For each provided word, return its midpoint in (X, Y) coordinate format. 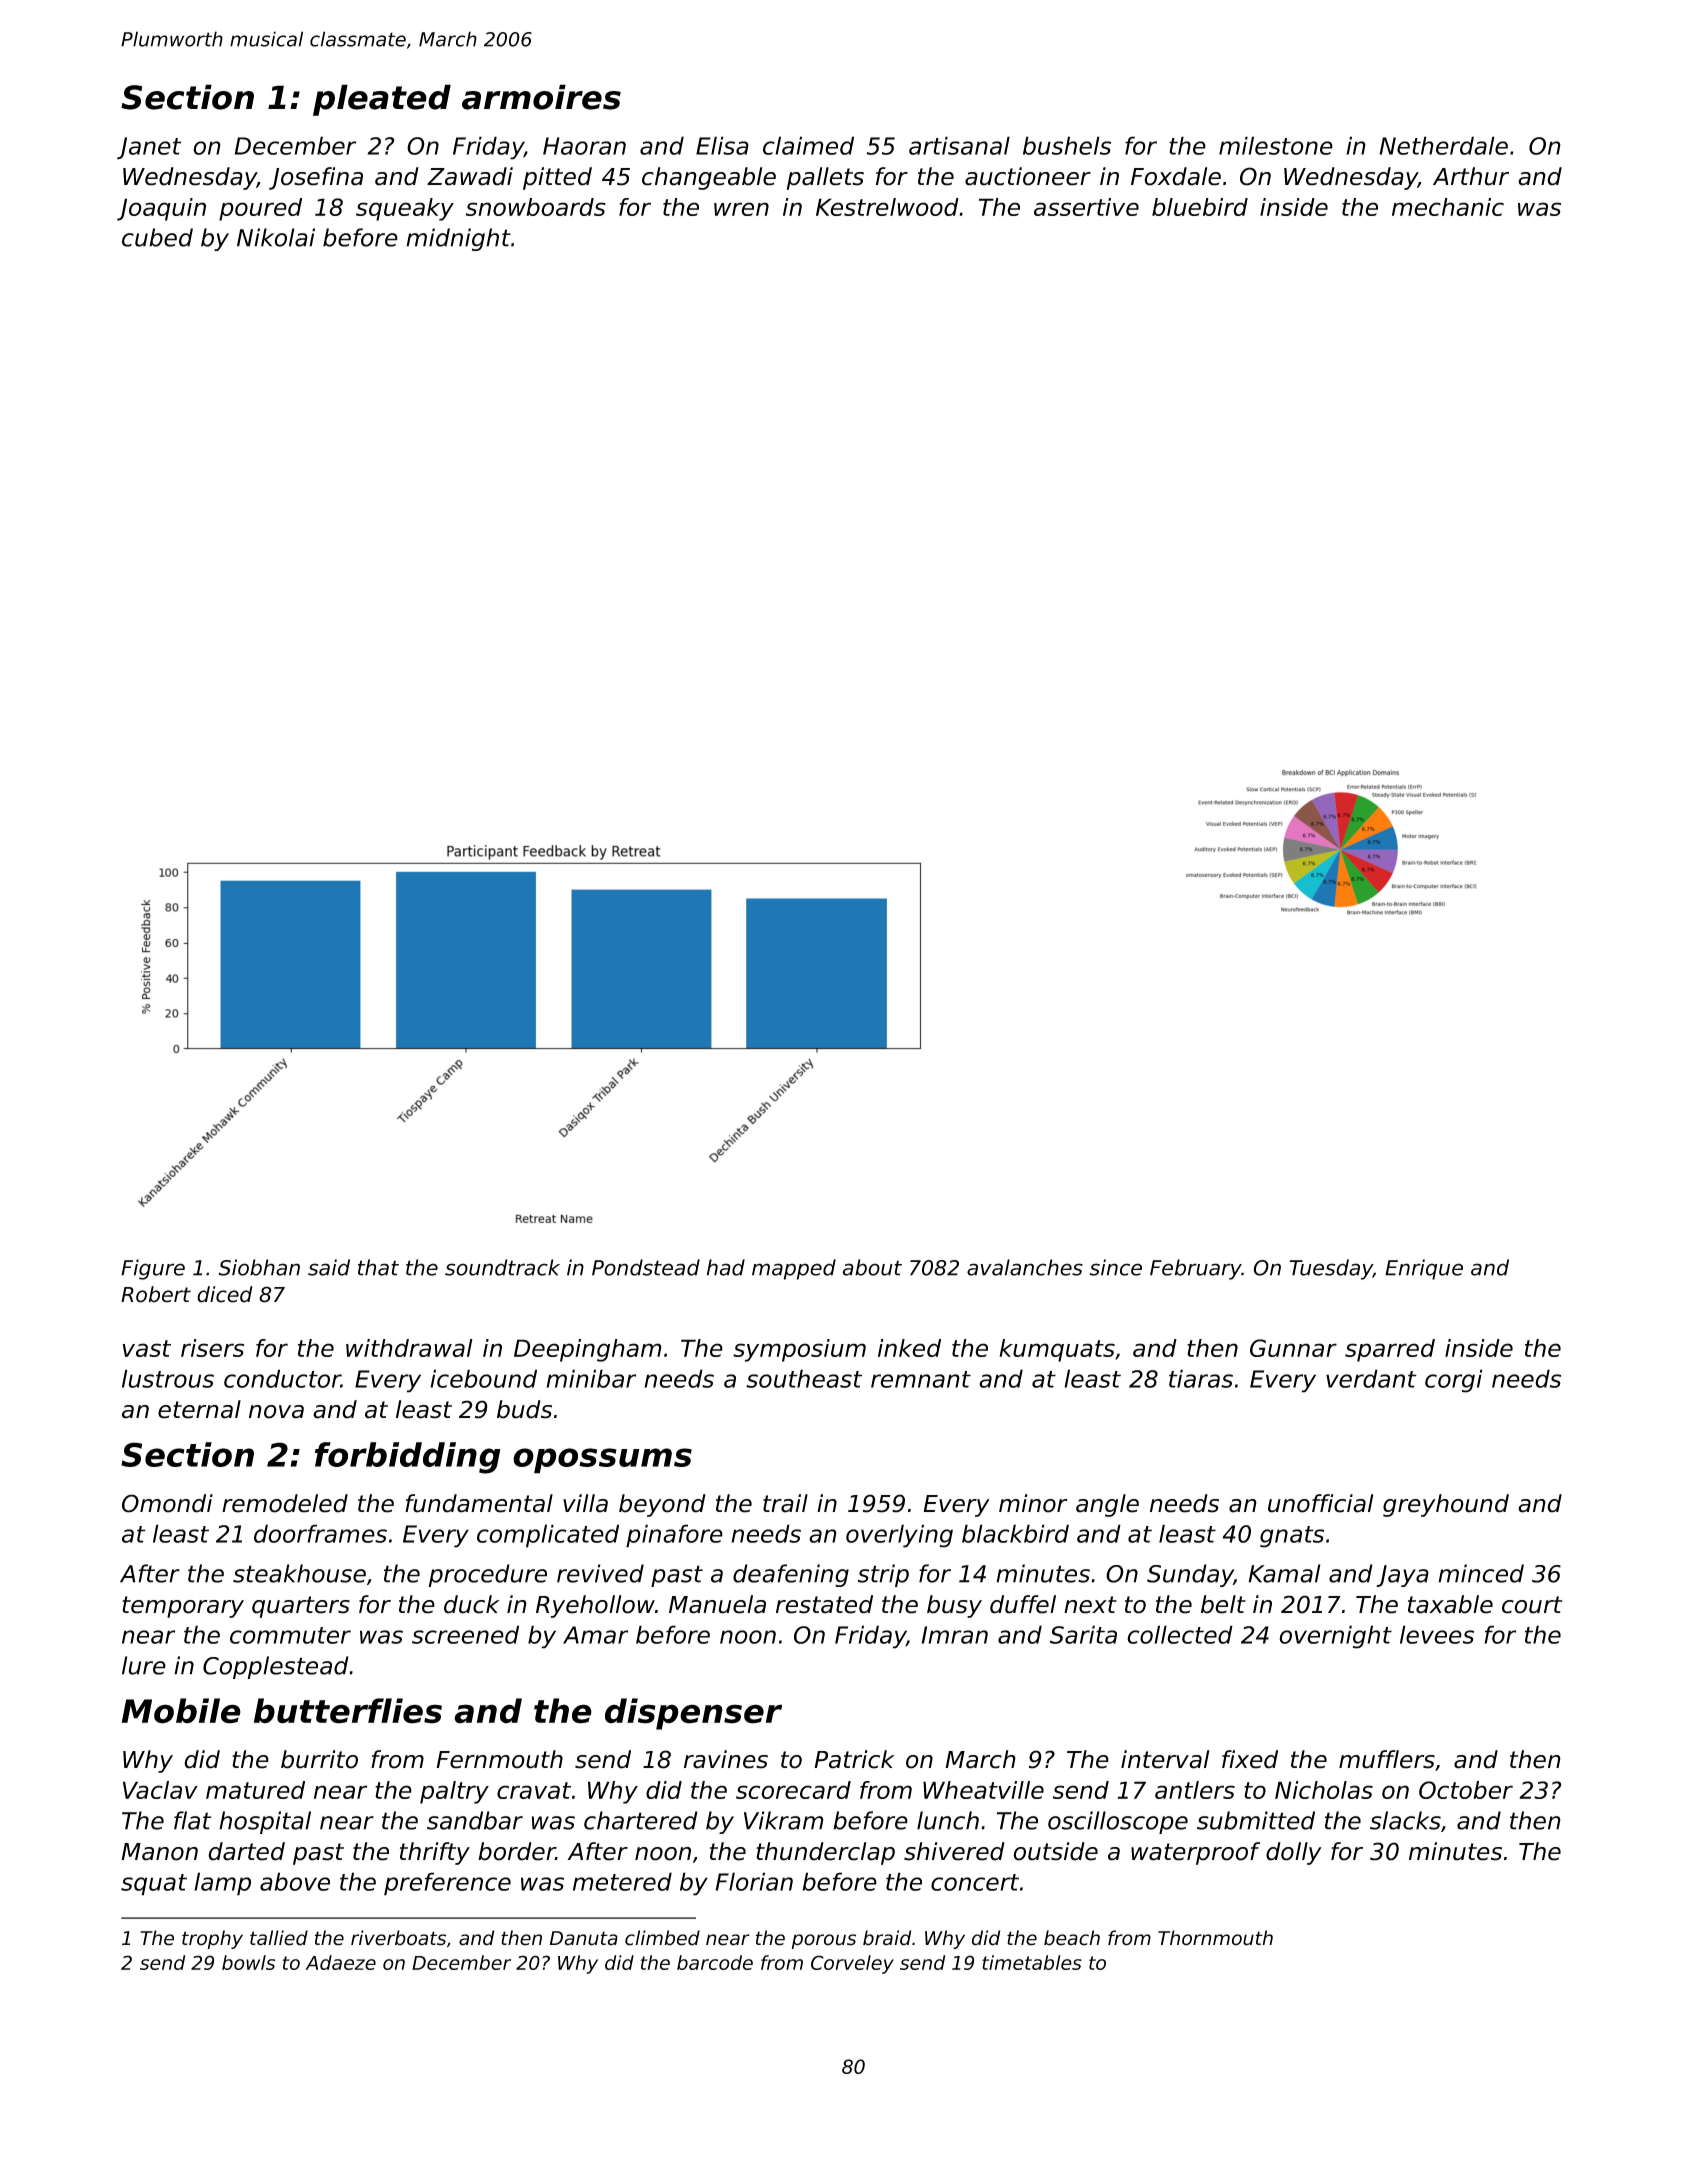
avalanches (1025, 1267)
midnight (458, 239)
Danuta (584, 1938)
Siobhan (259, 1267)
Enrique (1424, 1269)
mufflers (1387, 1759)
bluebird (1200, 207)
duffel (1023, 1604)
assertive (1086, 207)
